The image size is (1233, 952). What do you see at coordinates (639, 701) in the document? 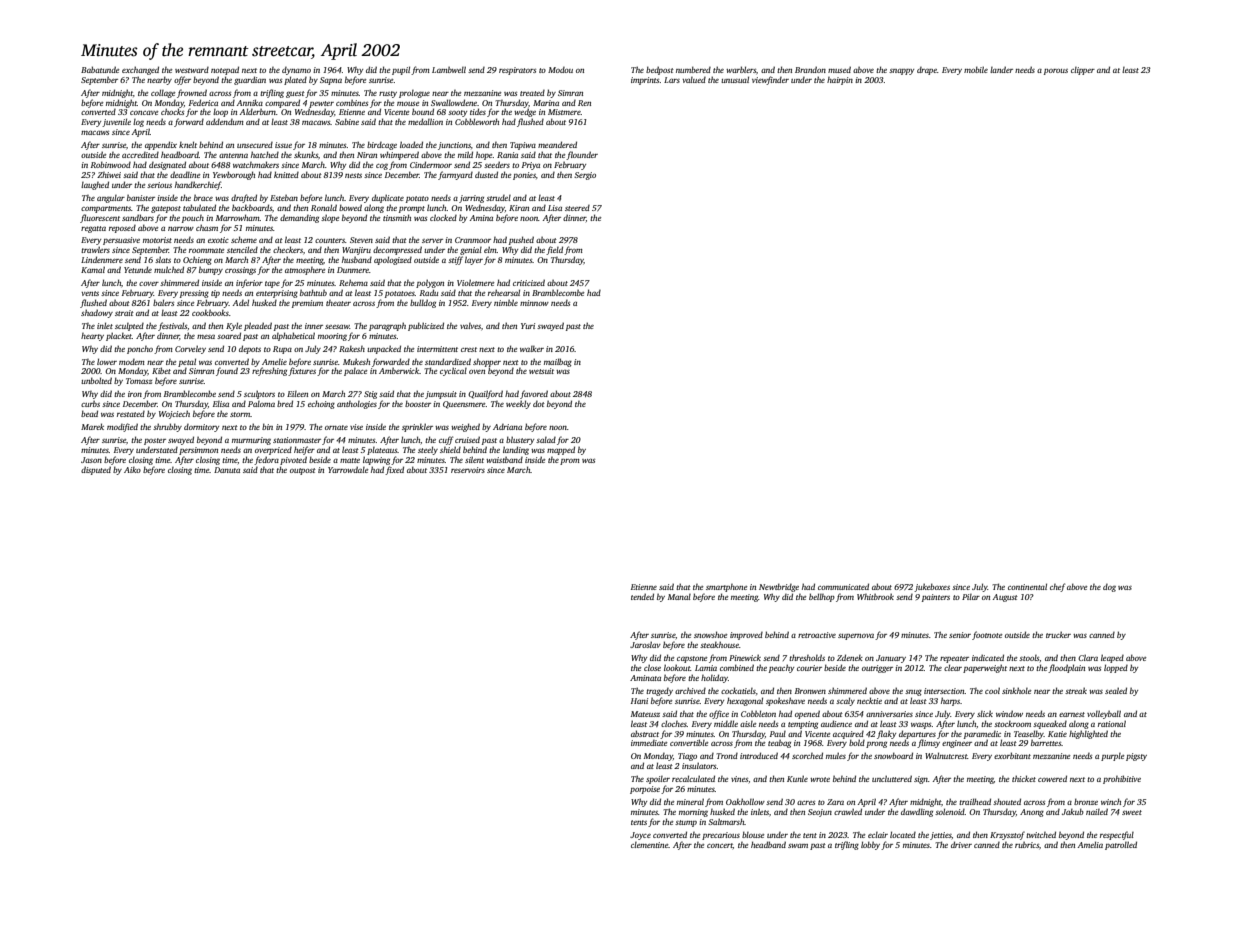
I see `Hani` at bounding box center [639, 701].
